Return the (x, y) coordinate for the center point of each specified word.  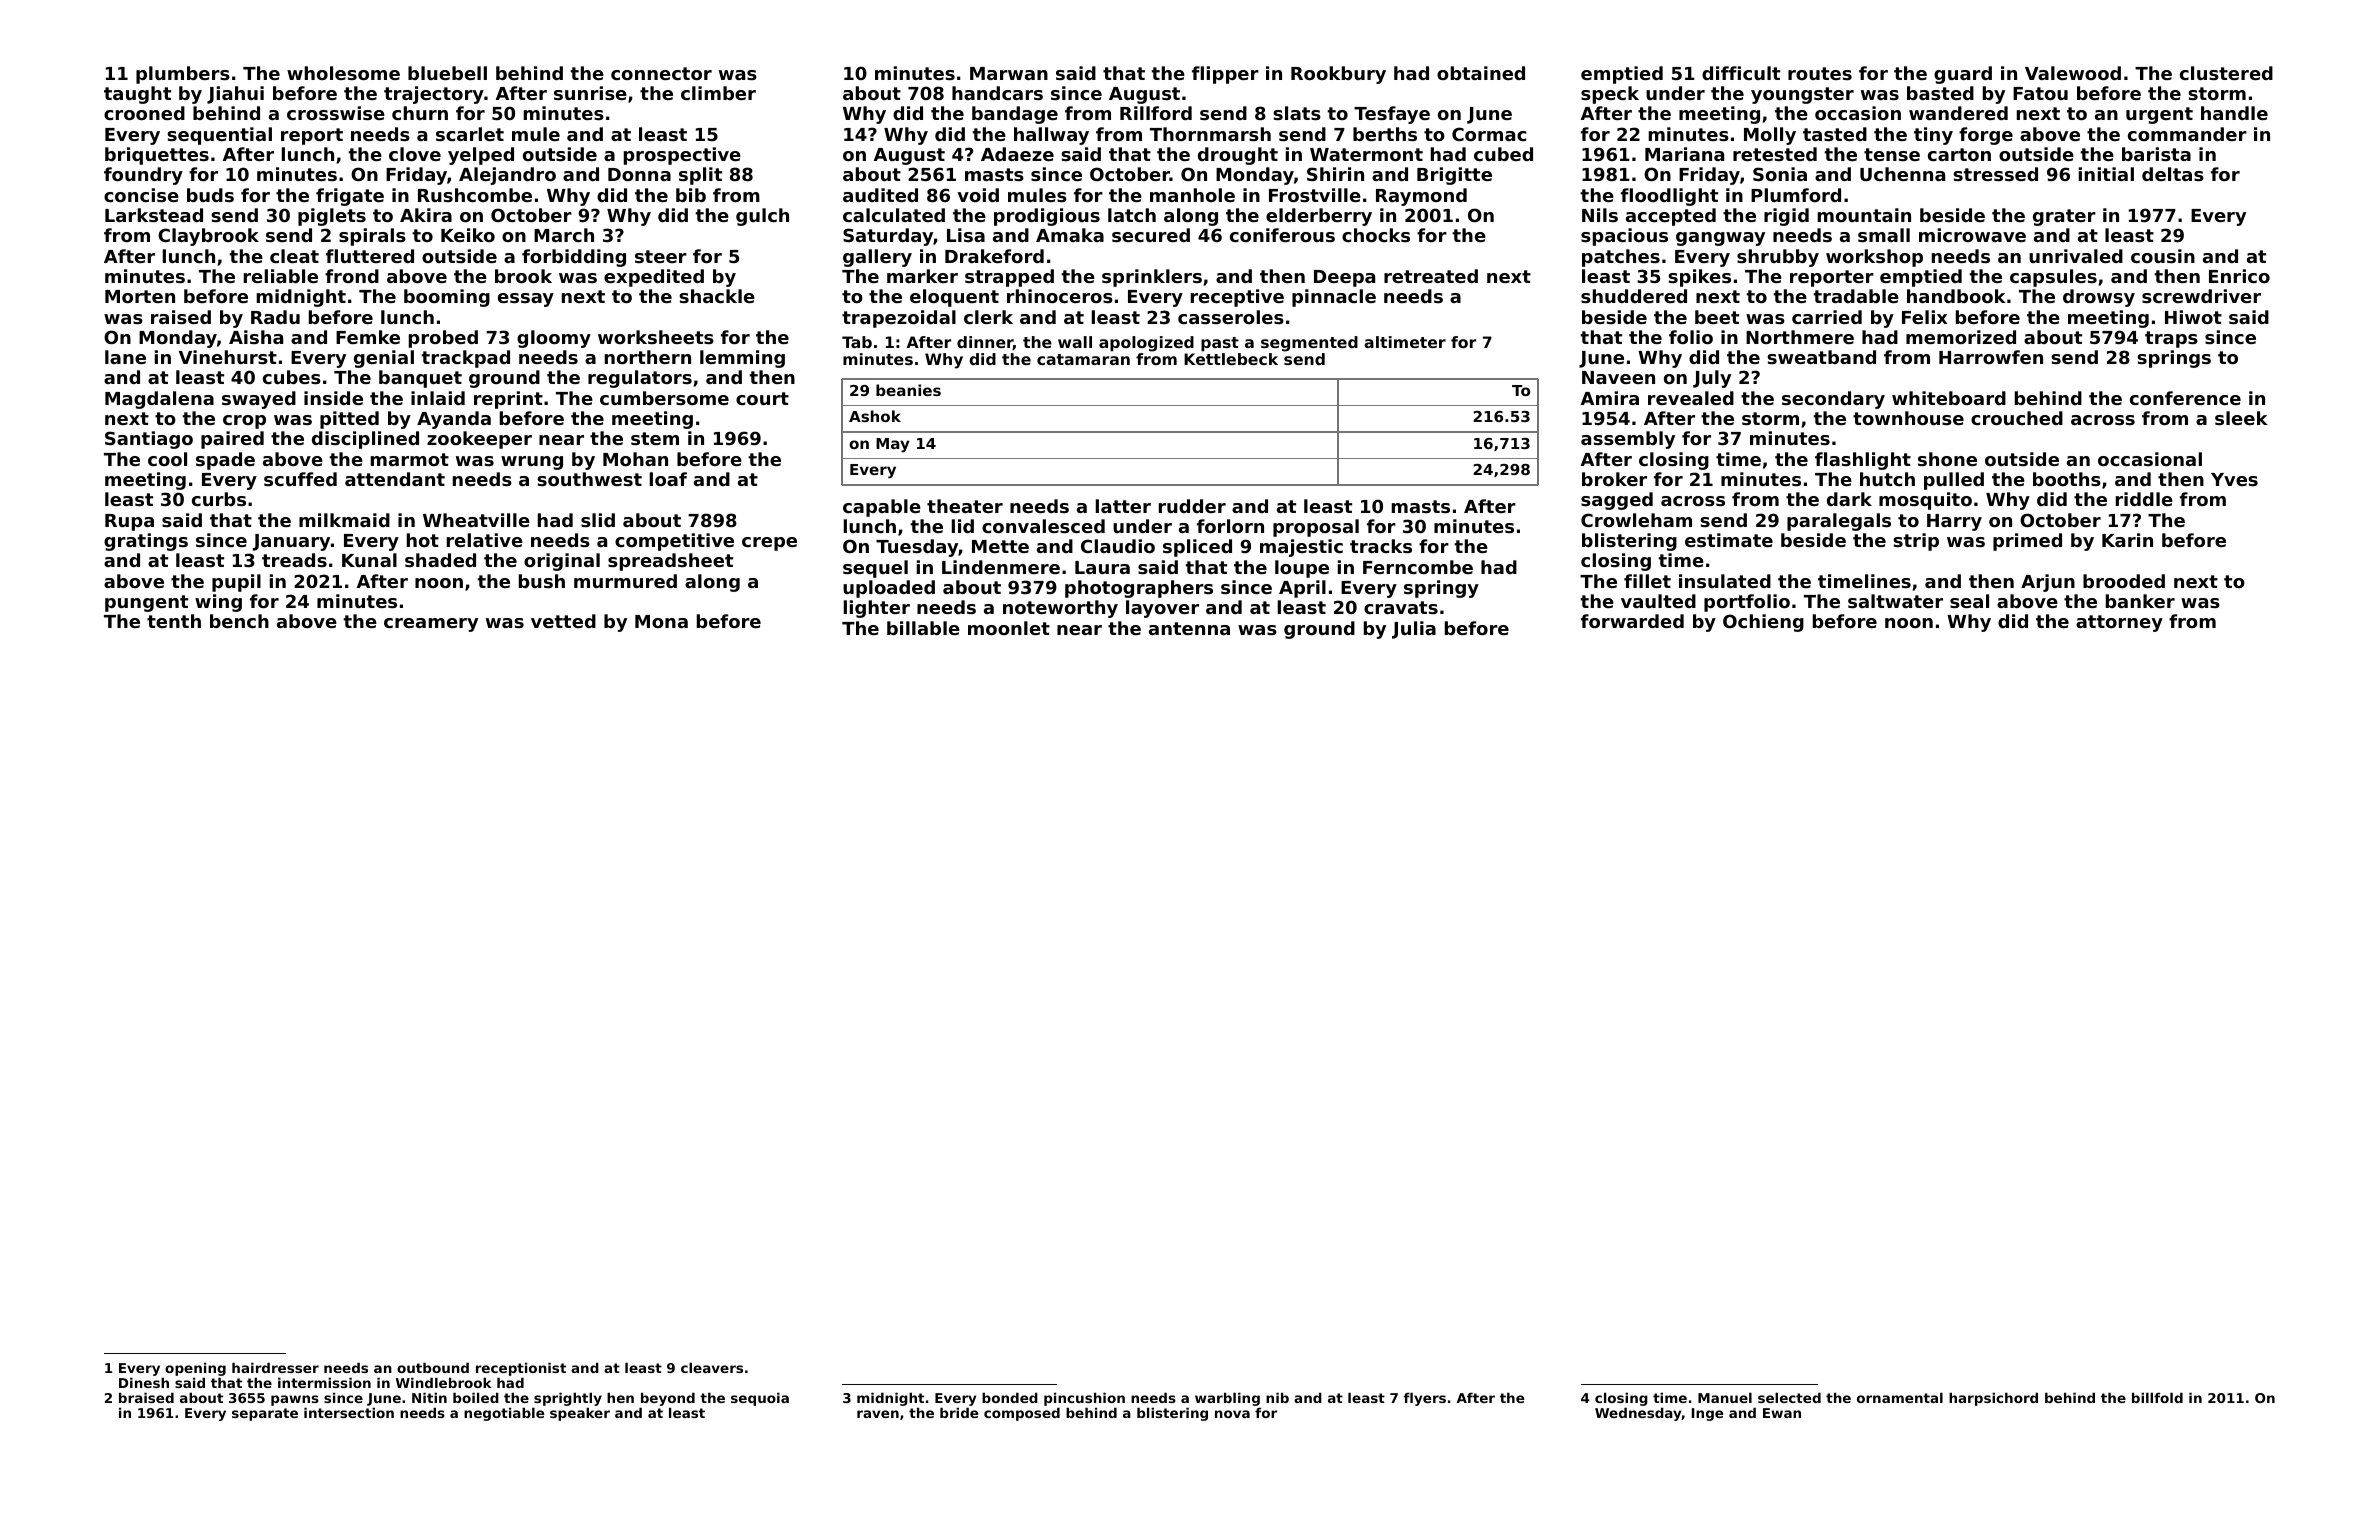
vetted (563, 621)
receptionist (521, 1369)
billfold (2157, 1397)
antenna (1189, 628)
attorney (2119, 623)
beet (1717, 317)
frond (352, 276)
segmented (1309, 344)
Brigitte (1454, 176)
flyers (1425, 1399)
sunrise (590, 93)
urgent (2159, 115)
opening (195, 1369)
